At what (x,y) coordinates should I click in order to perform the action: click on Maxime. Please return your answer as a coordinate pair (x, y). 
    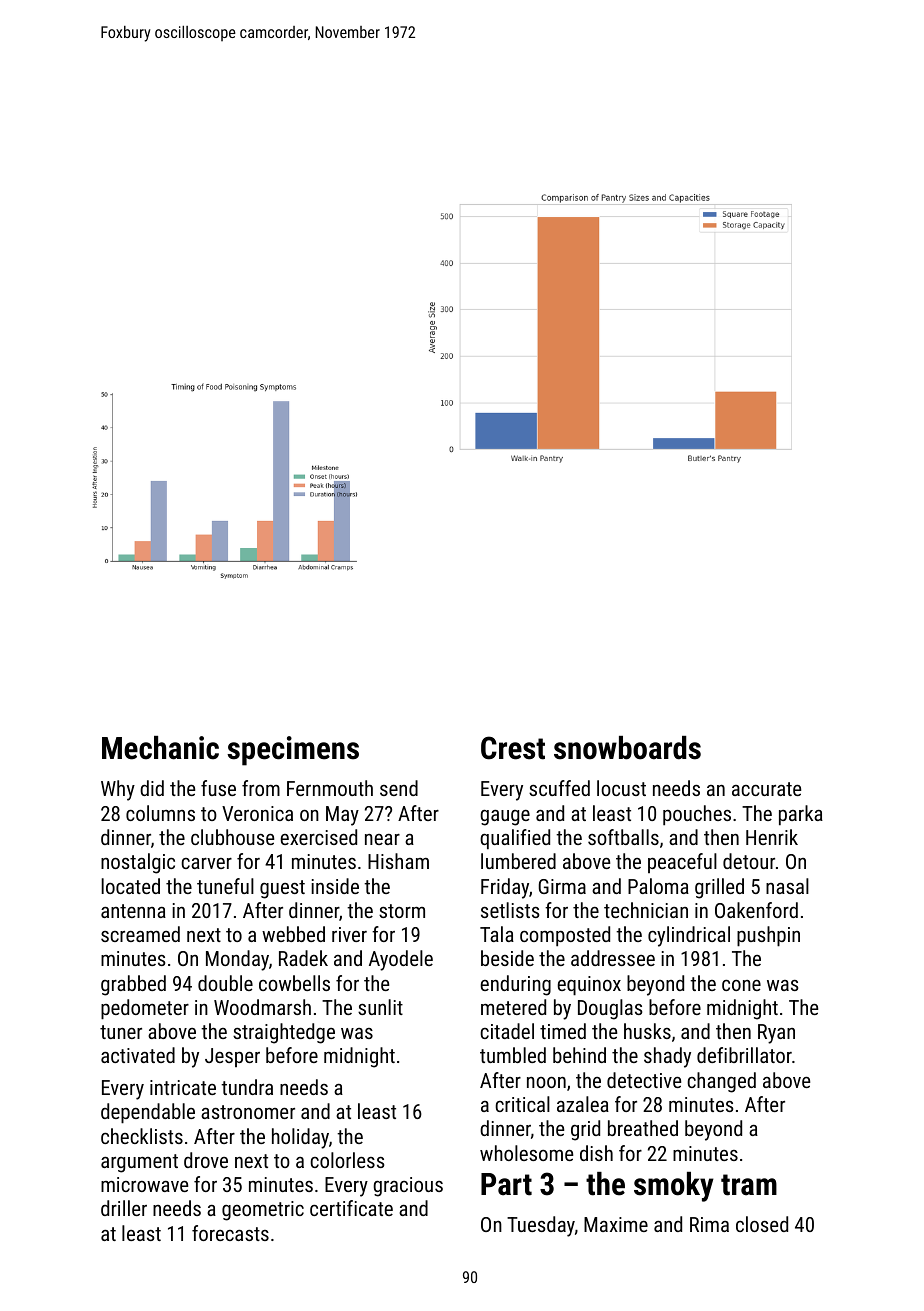
    Looking at the image, I should click on (616, 1224).
